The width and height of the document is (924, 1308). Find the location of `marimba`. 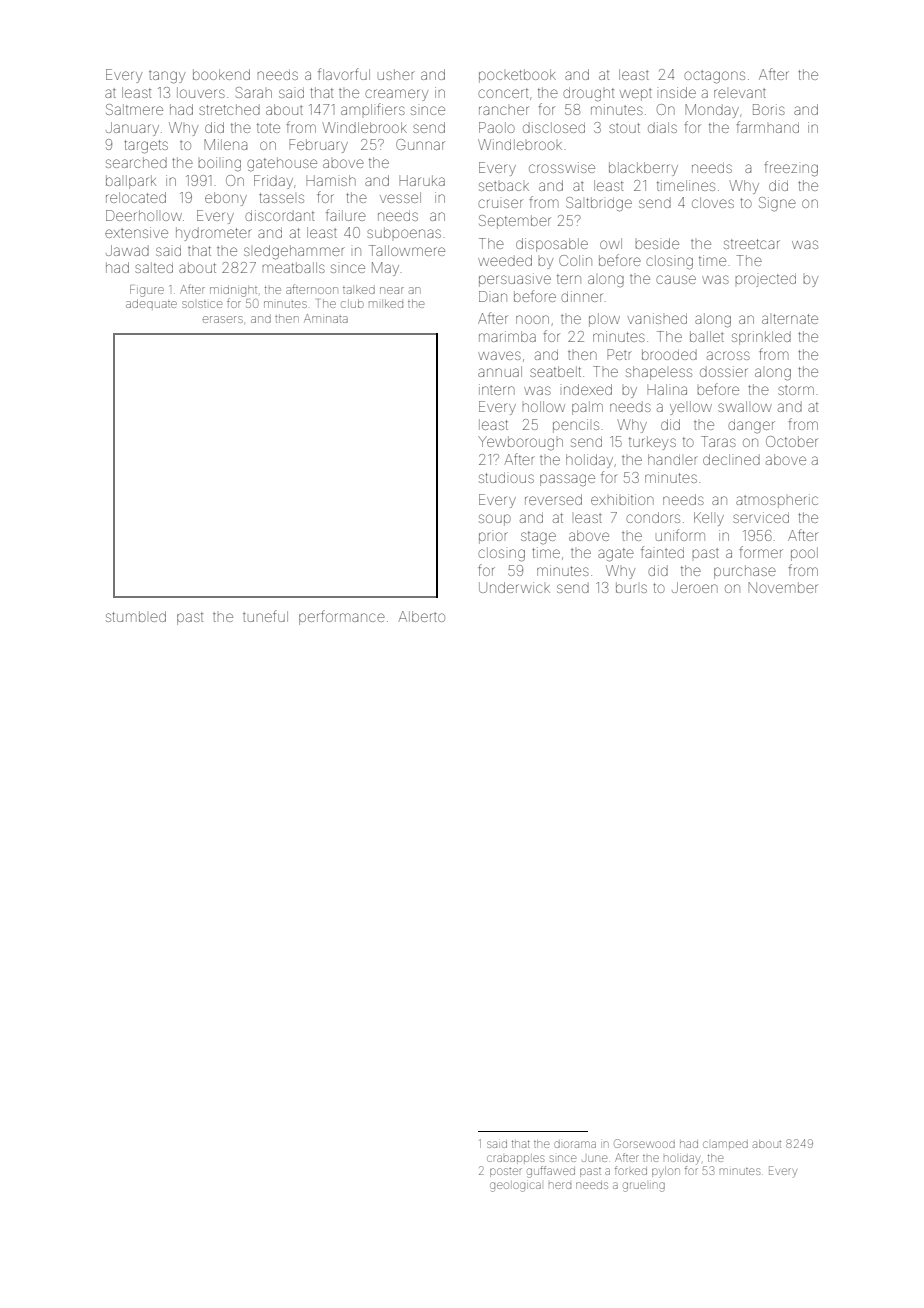

marimba is located at coordinates (507, 336).
